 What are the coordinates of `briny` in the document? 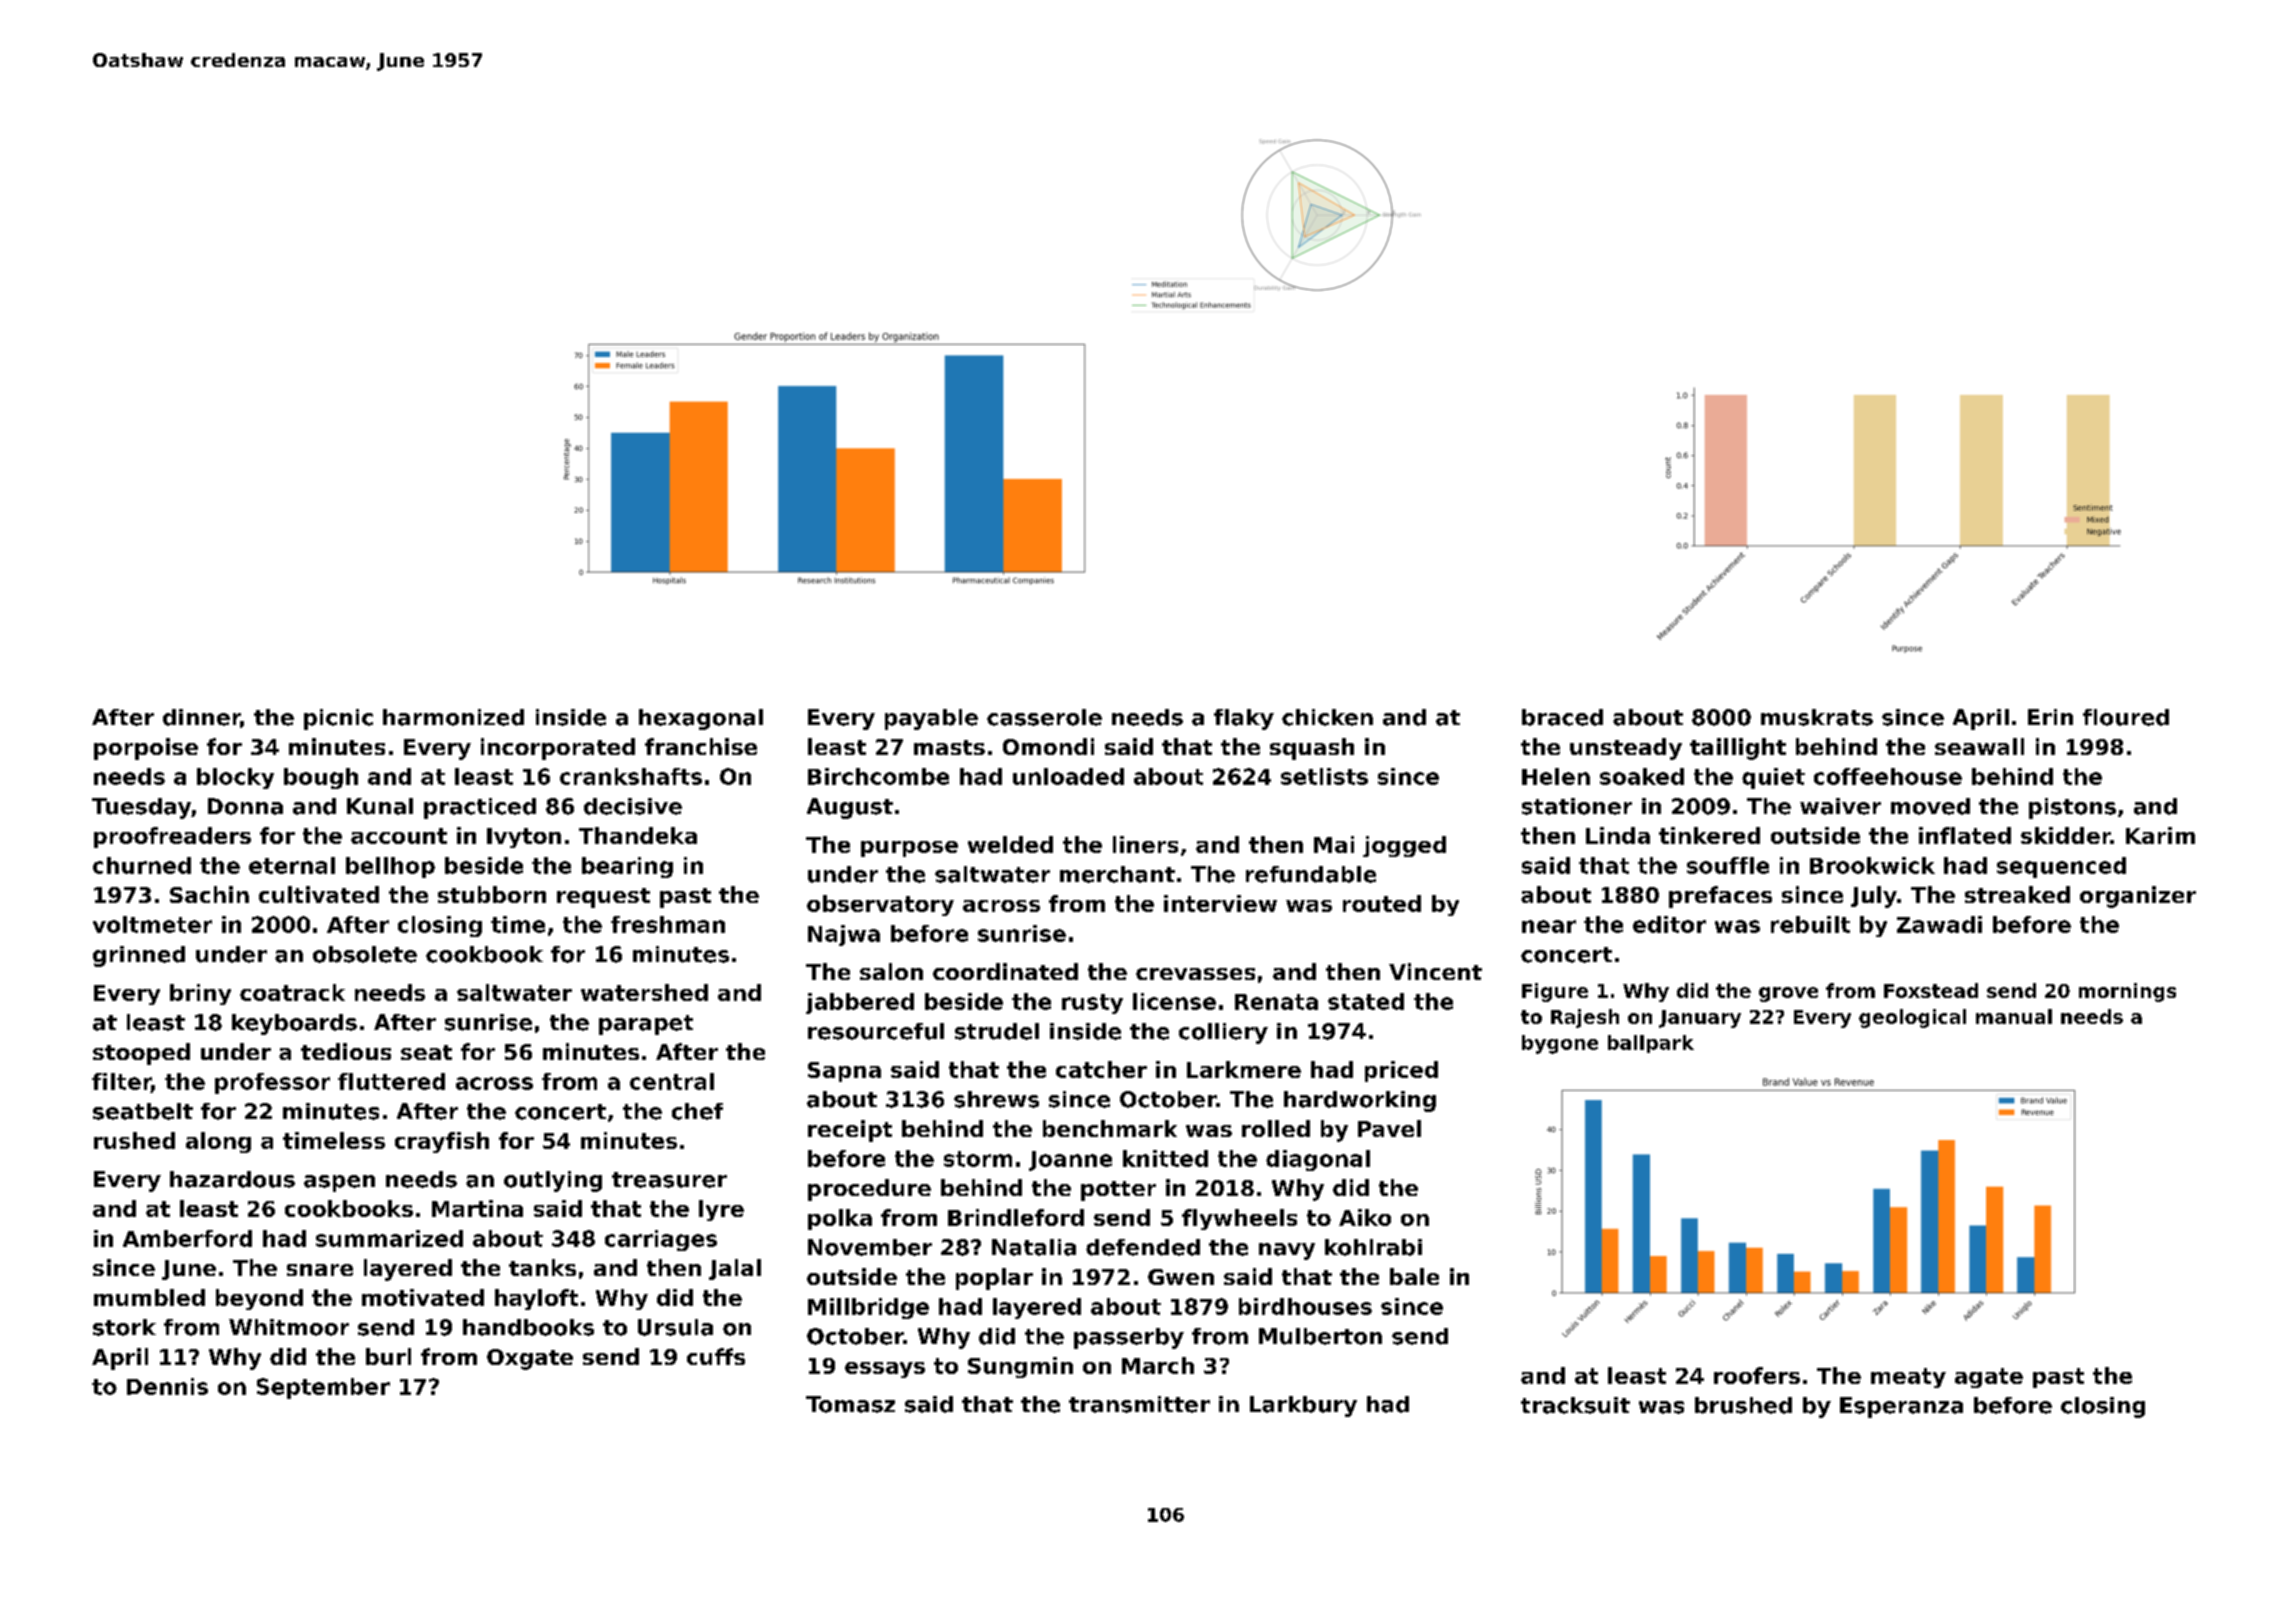 It's located at (200, 994).
